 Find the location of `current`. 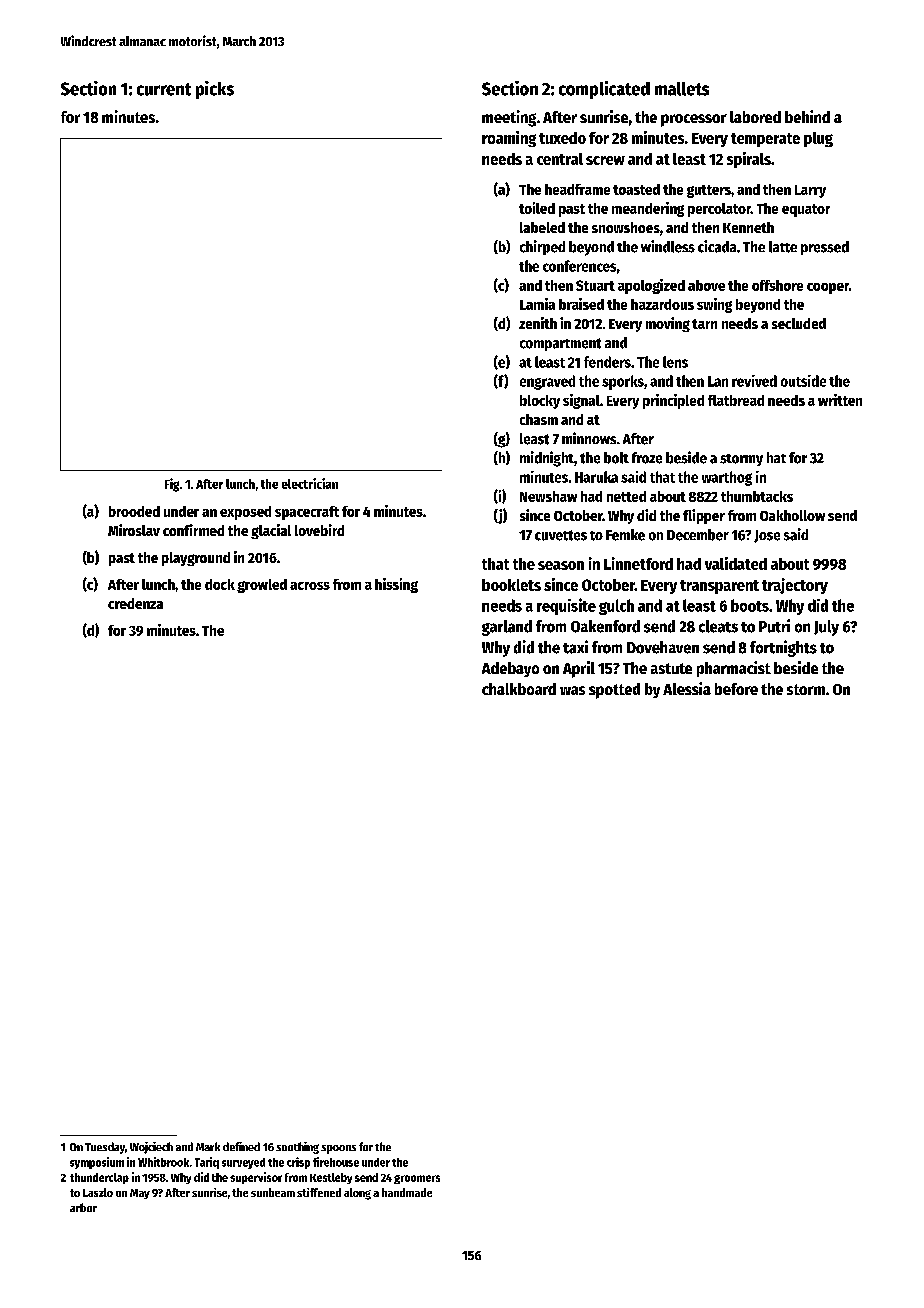

current is located at coordinates (164, 89).
